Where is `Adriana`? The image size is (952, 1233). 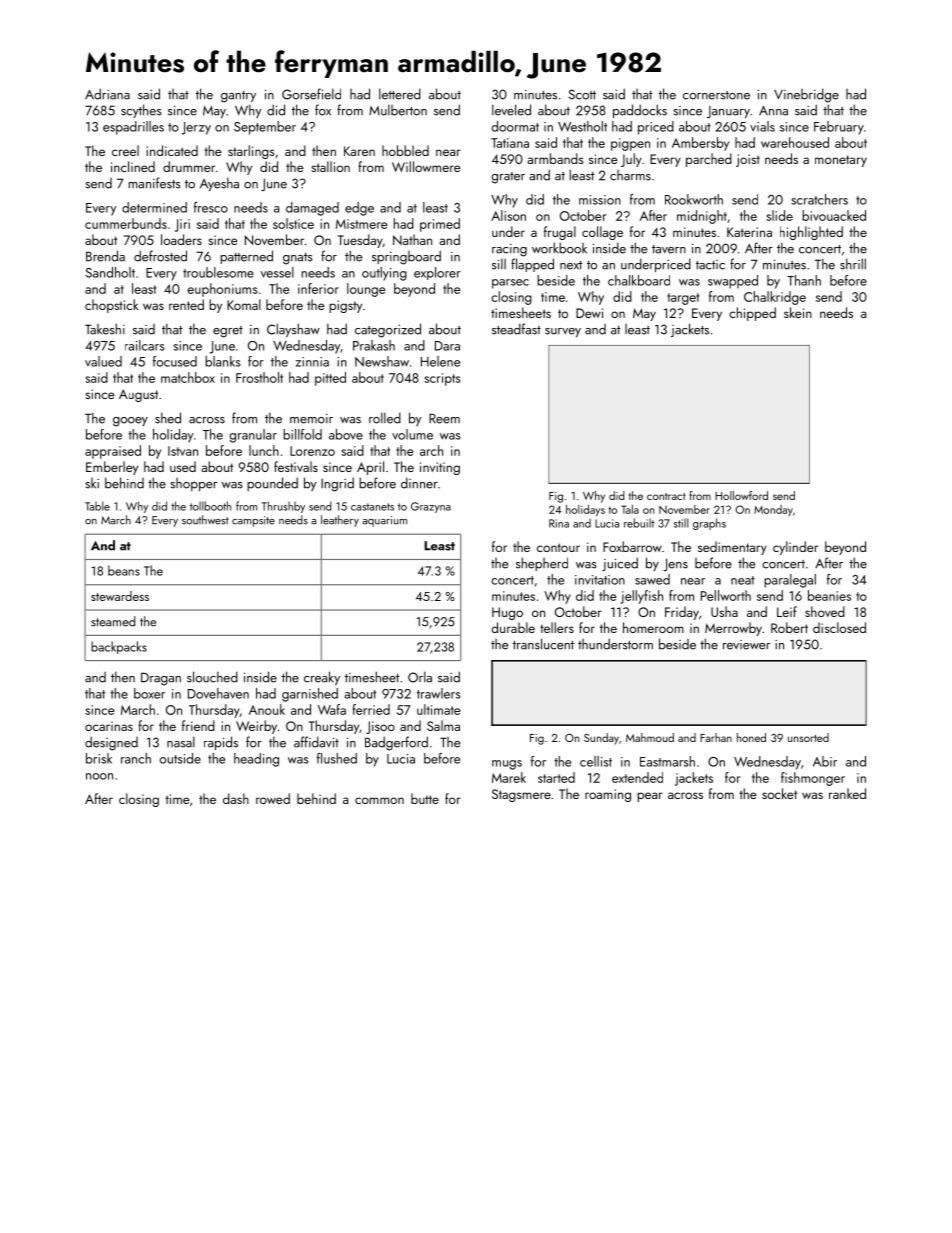
Adriana is located at coordinates (107, 94).
